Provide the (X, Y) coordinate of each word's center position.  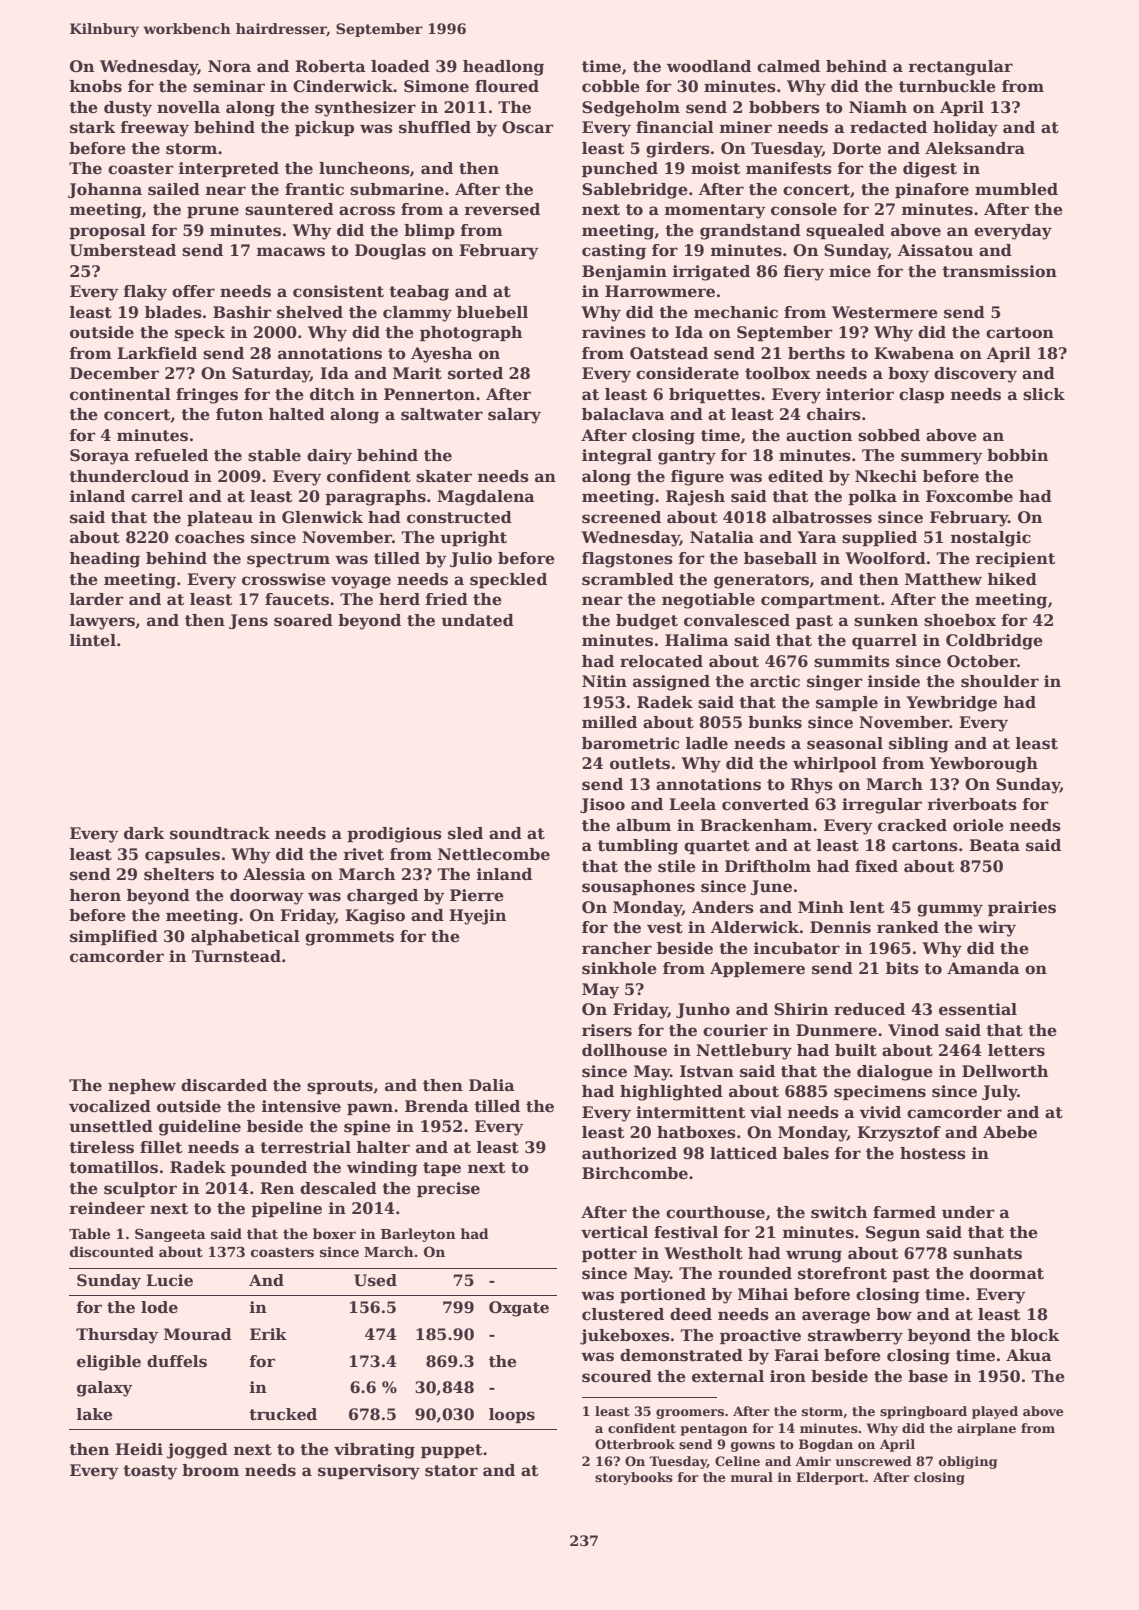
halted (297, 414)
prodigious (394, 835)
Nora (229, 66)
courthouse (715, 1212)
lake (95, 1414)
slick (1044, 394)
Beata (994, 845)
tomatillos (113, 1167)
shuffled (435, 127)
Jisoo (602, 805)
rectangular (960, 68)
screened (621, 517)
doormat (1007, 1273)
